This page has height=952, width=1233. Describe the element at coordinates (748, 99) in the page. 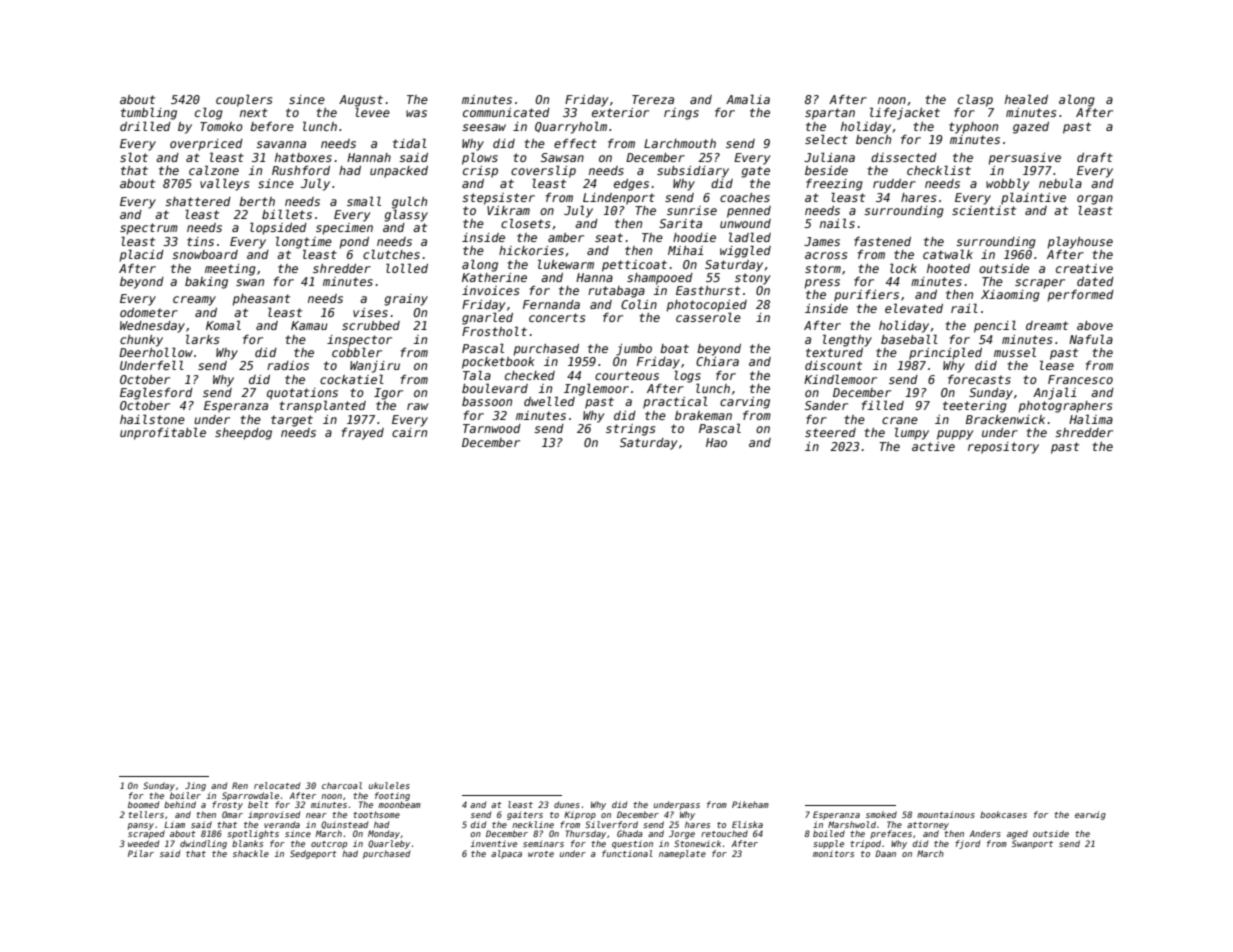

I see `Amalia` at that location.
